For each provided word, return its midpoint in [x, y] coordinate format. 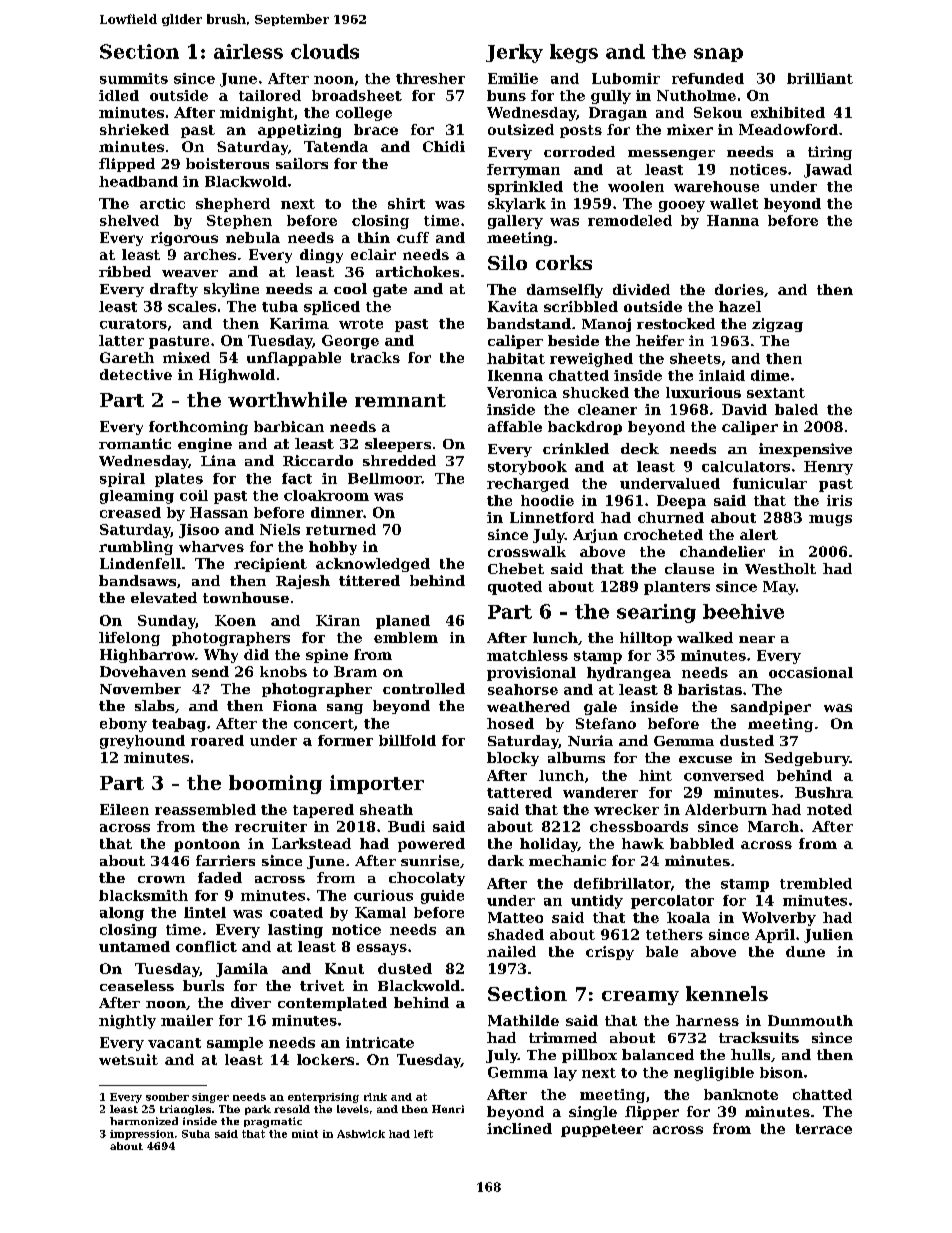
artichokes [417, 271]
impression [142, 1135]
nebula [253, 237]
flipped [127, 165]
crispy [610, 953]
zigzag [777, 325]
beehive [743, 611]
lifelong [129, 639]
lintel [205, 912]
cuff [413, 237]
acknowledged [373, 565]
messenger [671, 155]
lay [565, 1074]
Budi [406, 826]
